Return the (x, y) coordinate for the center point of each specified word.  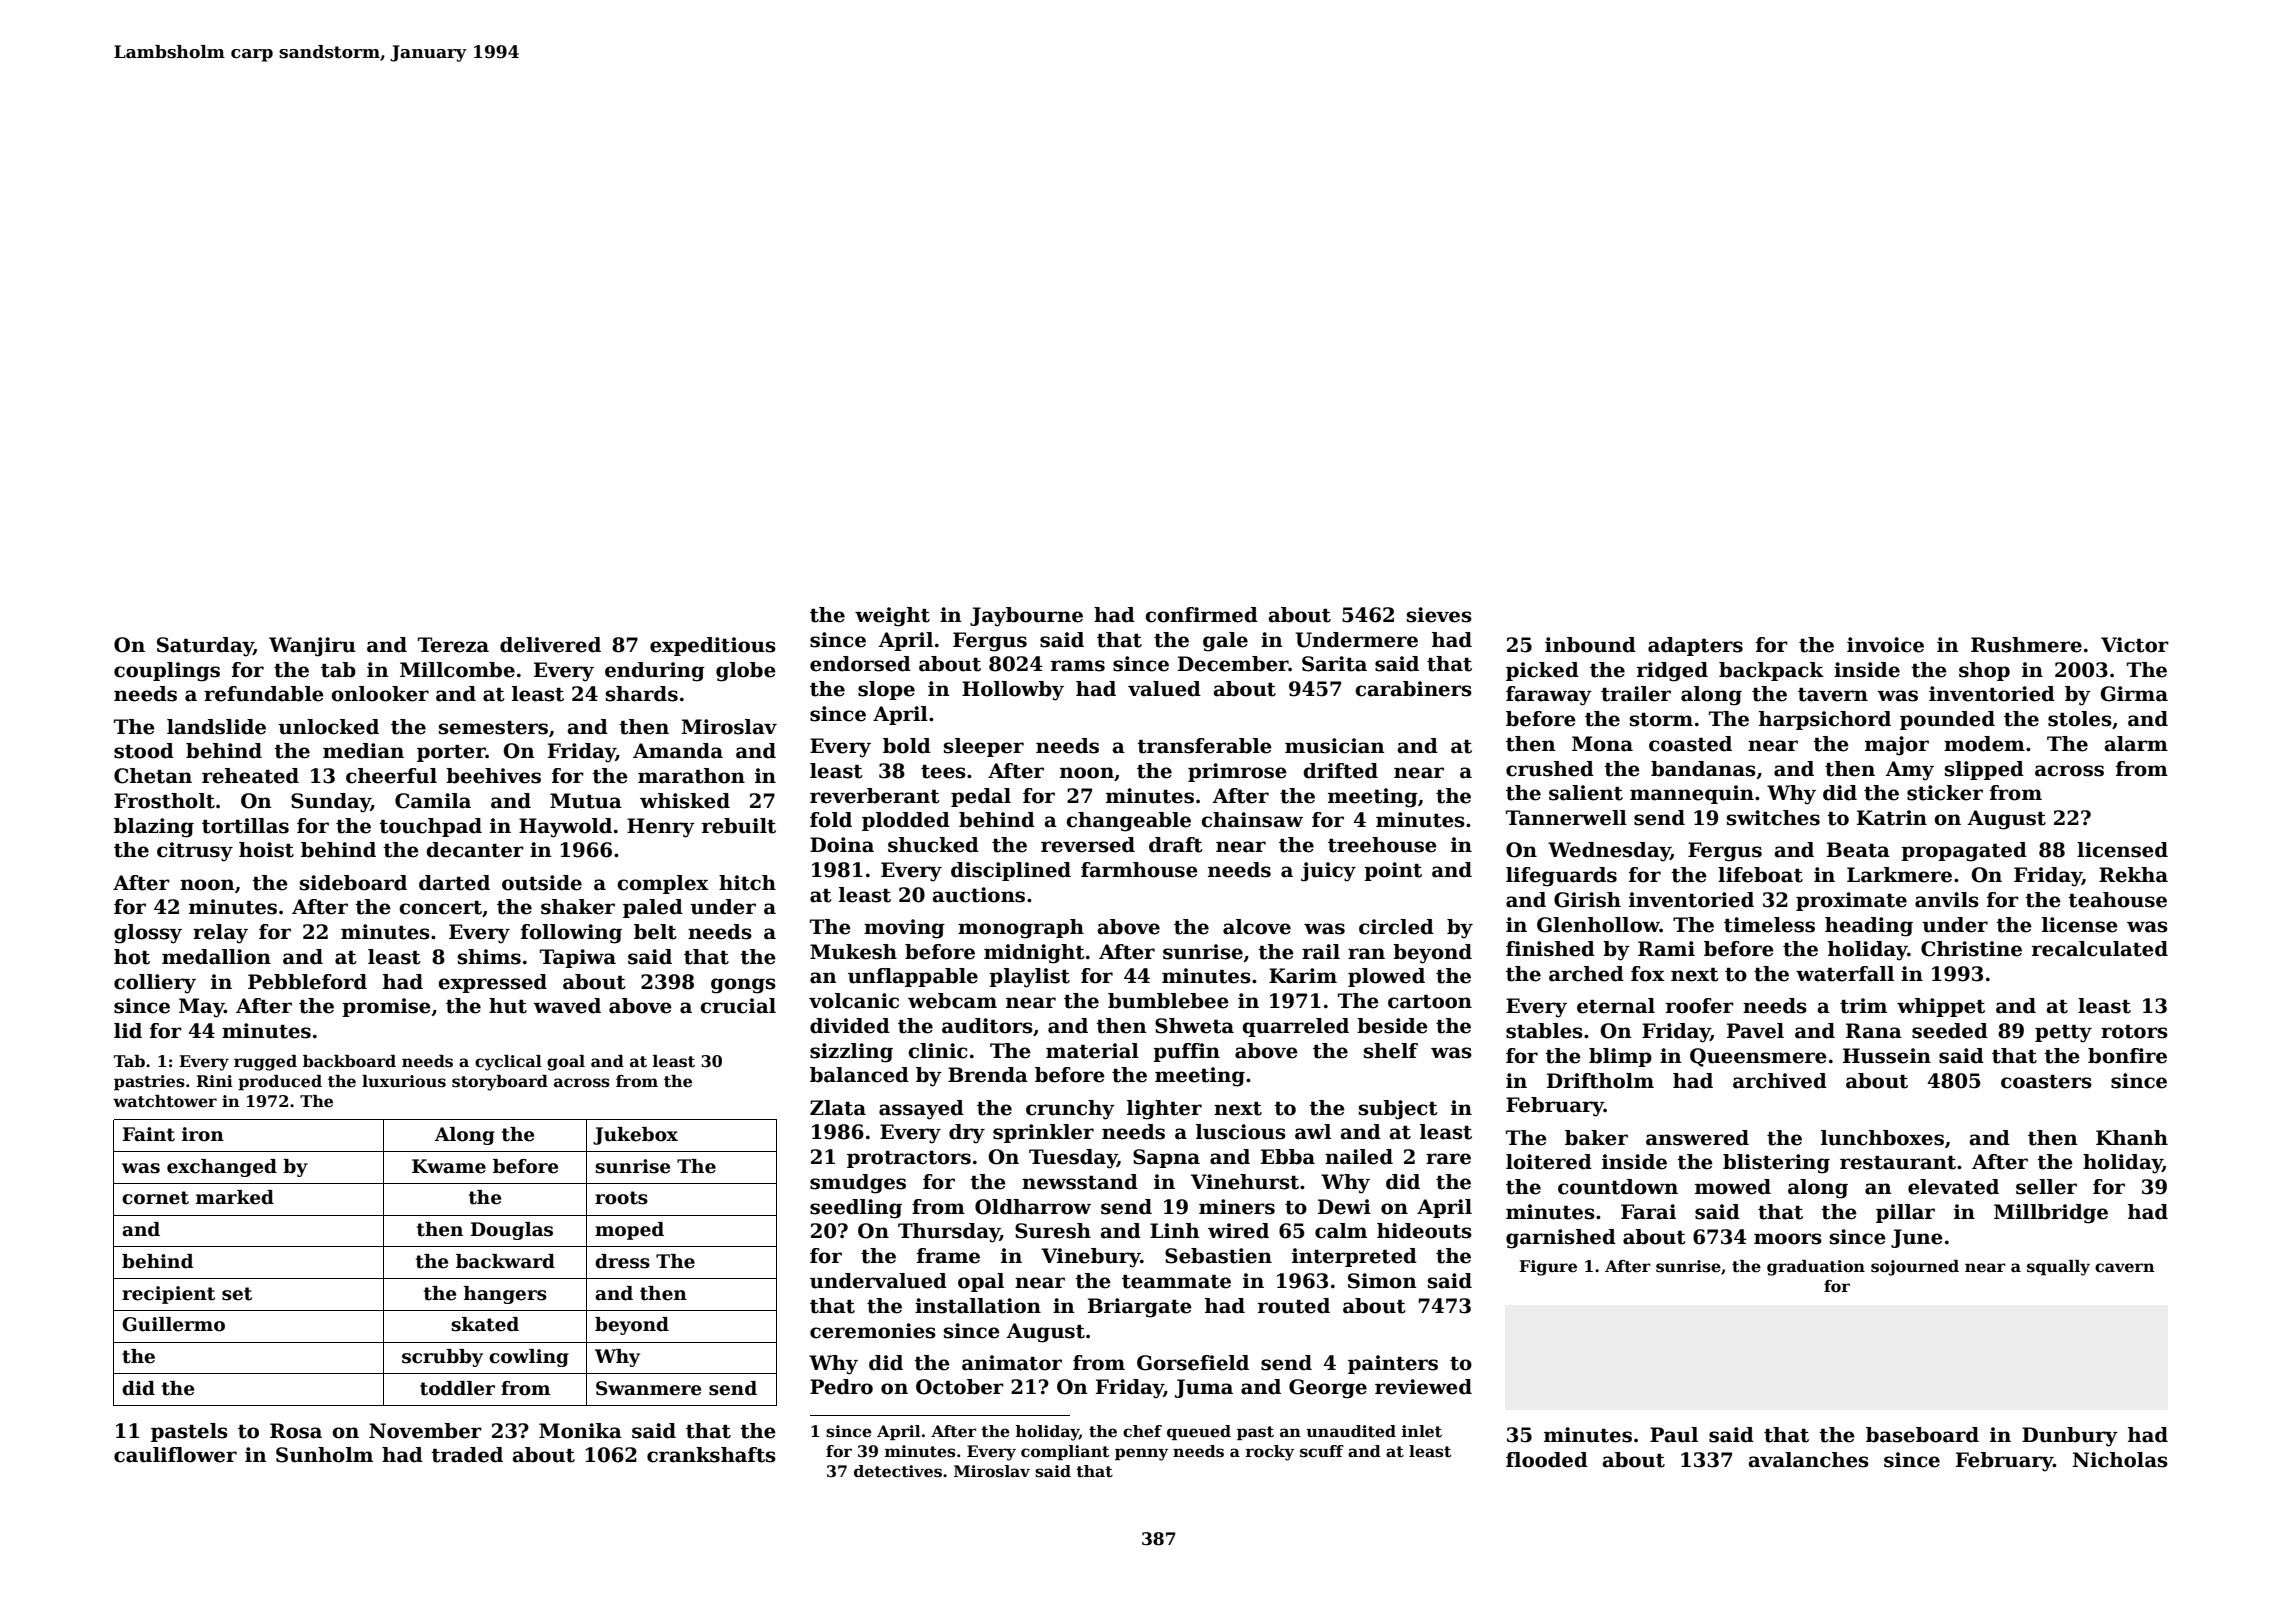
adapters (1695, 646)
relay (220, 934)
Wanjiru (312, 647)
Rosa (296, 1431)
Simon (1382, 1281)
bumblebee (1168, 1001)
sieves (1439, 615)
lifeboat (1760, 875)
